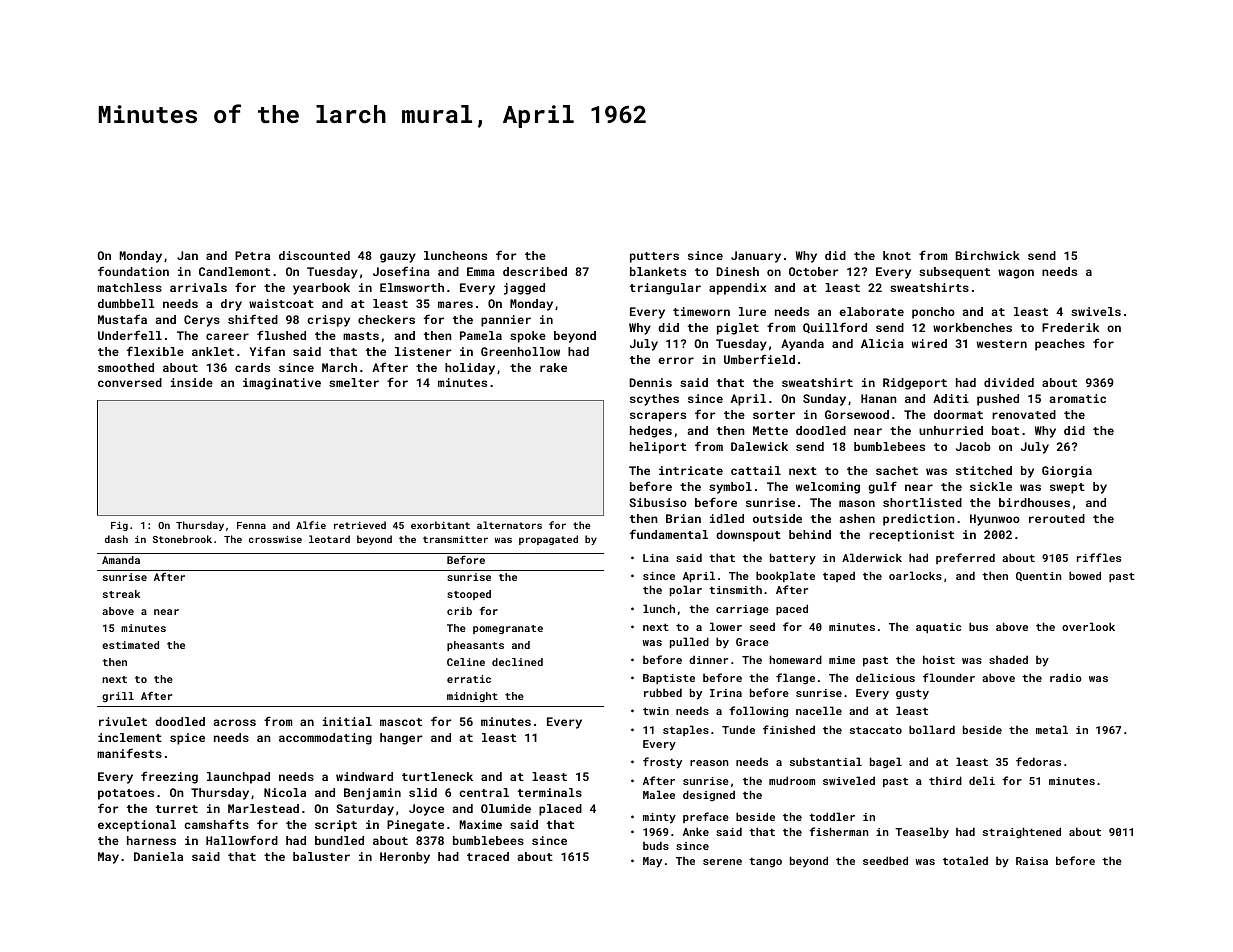  I want to click on aquatic, so click(938, 628).
